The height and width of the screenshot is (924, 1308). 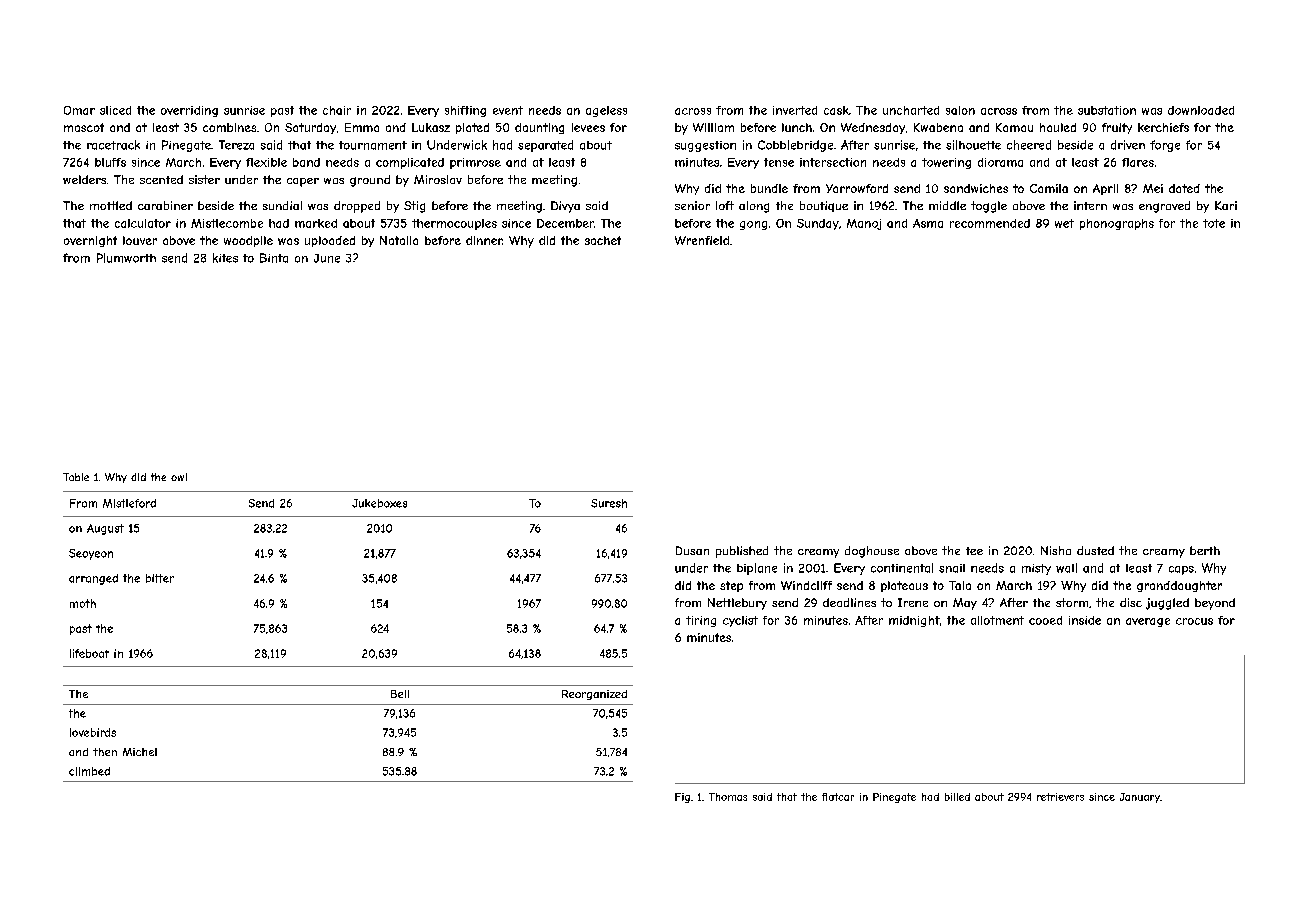 I want to click on berth, so click(x=1205, y=550).
